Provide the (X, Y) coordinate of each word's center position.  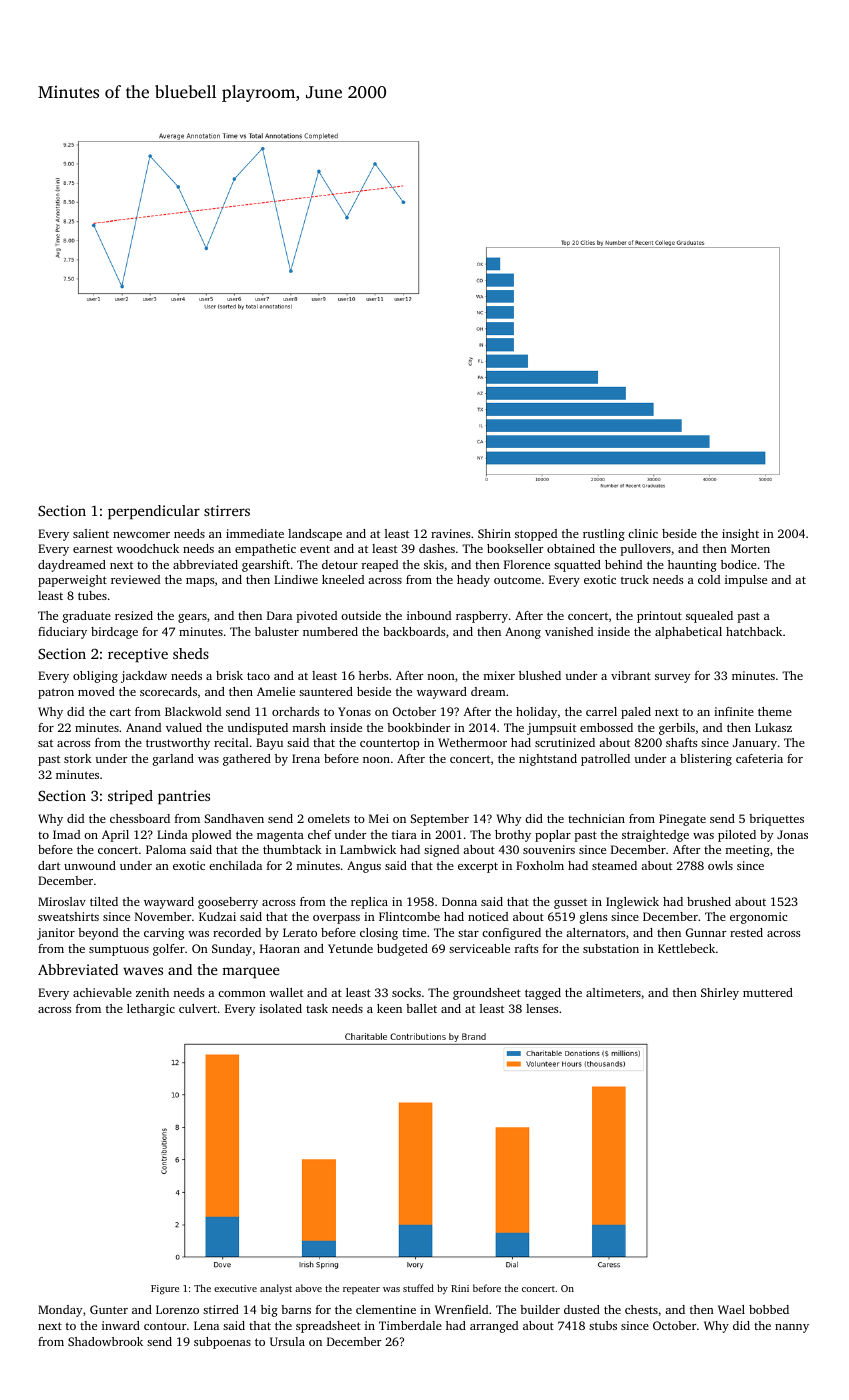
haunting (692, 566)
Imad (66, 834)
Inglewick (632, 903)
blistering (706, 760)
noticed (488, 916)
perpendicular (154, 512)
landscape (315, 535)
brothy (513, 836)
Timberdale (410, 1325)
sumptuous (119, 950)
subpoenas (222, 1343)
